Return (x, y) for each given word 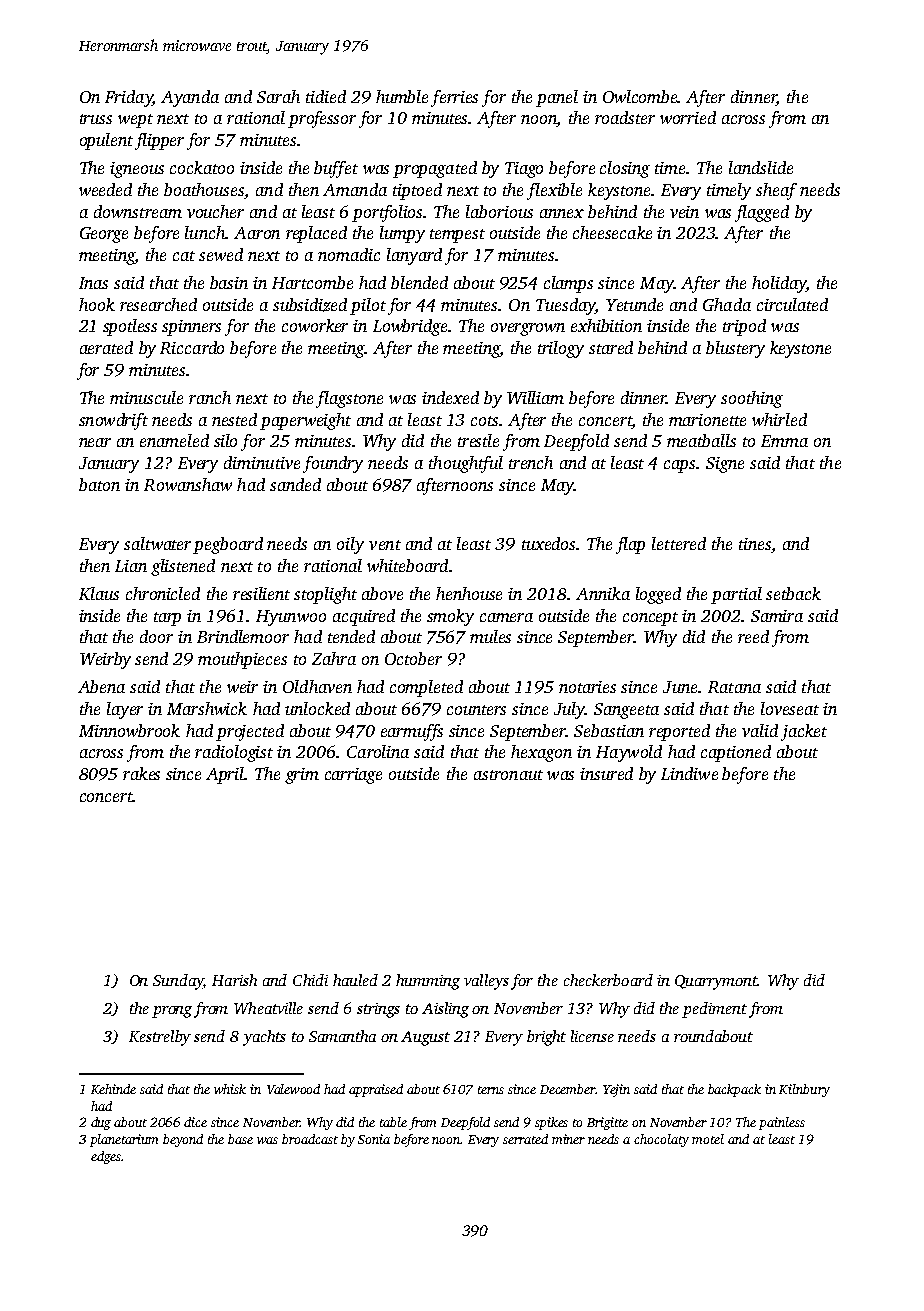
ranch (210, 397)
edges (106, 1157)
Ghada (727, 304)
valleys (486, 982)
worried (688, 117)
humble (402, 96)
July (569, 710)
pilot (368, 306)
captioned (736, 753)
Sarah (278, 96)
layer (125, 710)
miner (568, 1139)
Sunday (178, 982)
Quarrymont (716, 982)
